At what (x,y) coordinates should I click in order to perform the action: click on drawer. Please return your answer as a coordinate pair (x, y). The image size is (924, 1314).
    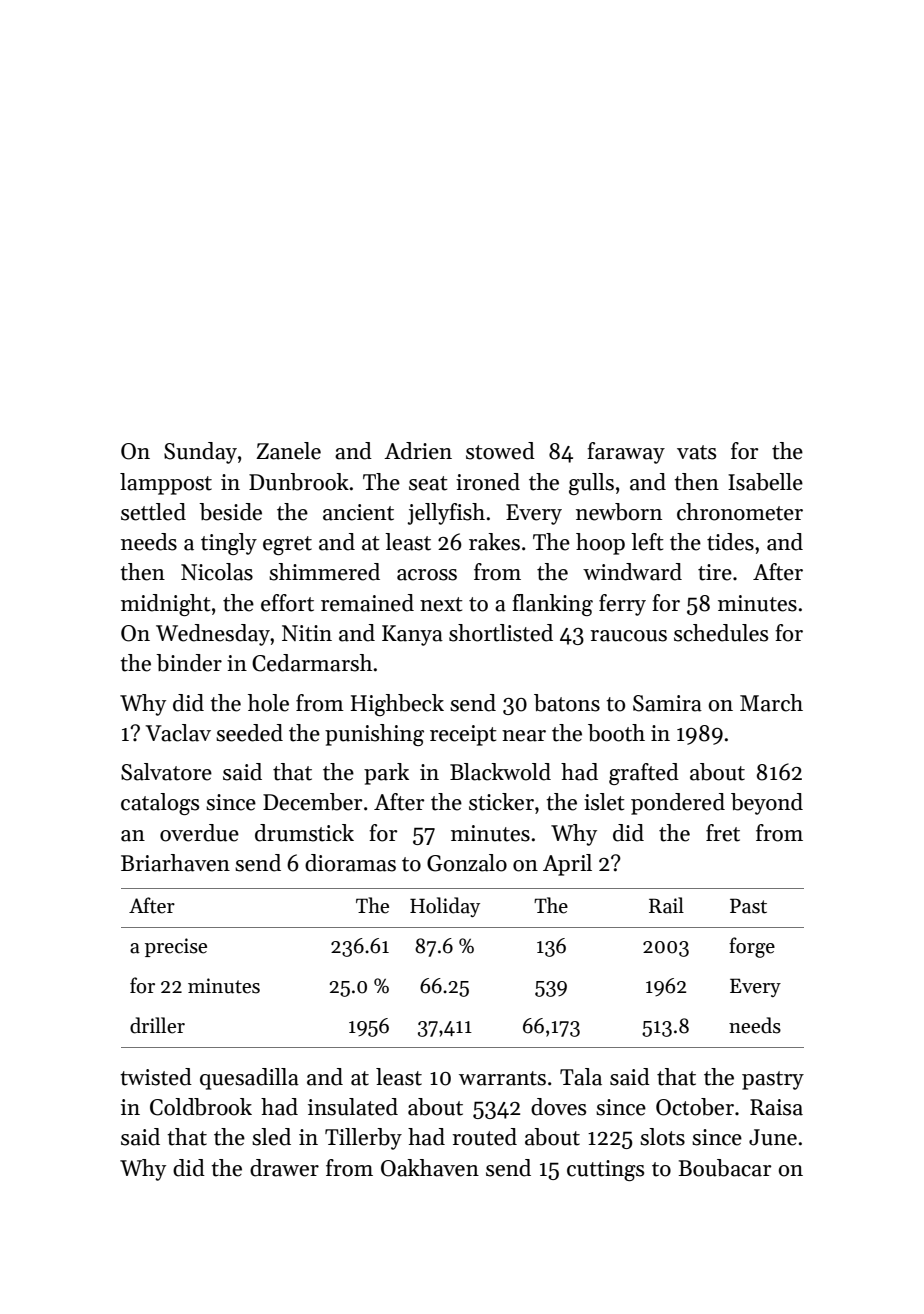
    Looking at the image, I should click on (284, 1168).
